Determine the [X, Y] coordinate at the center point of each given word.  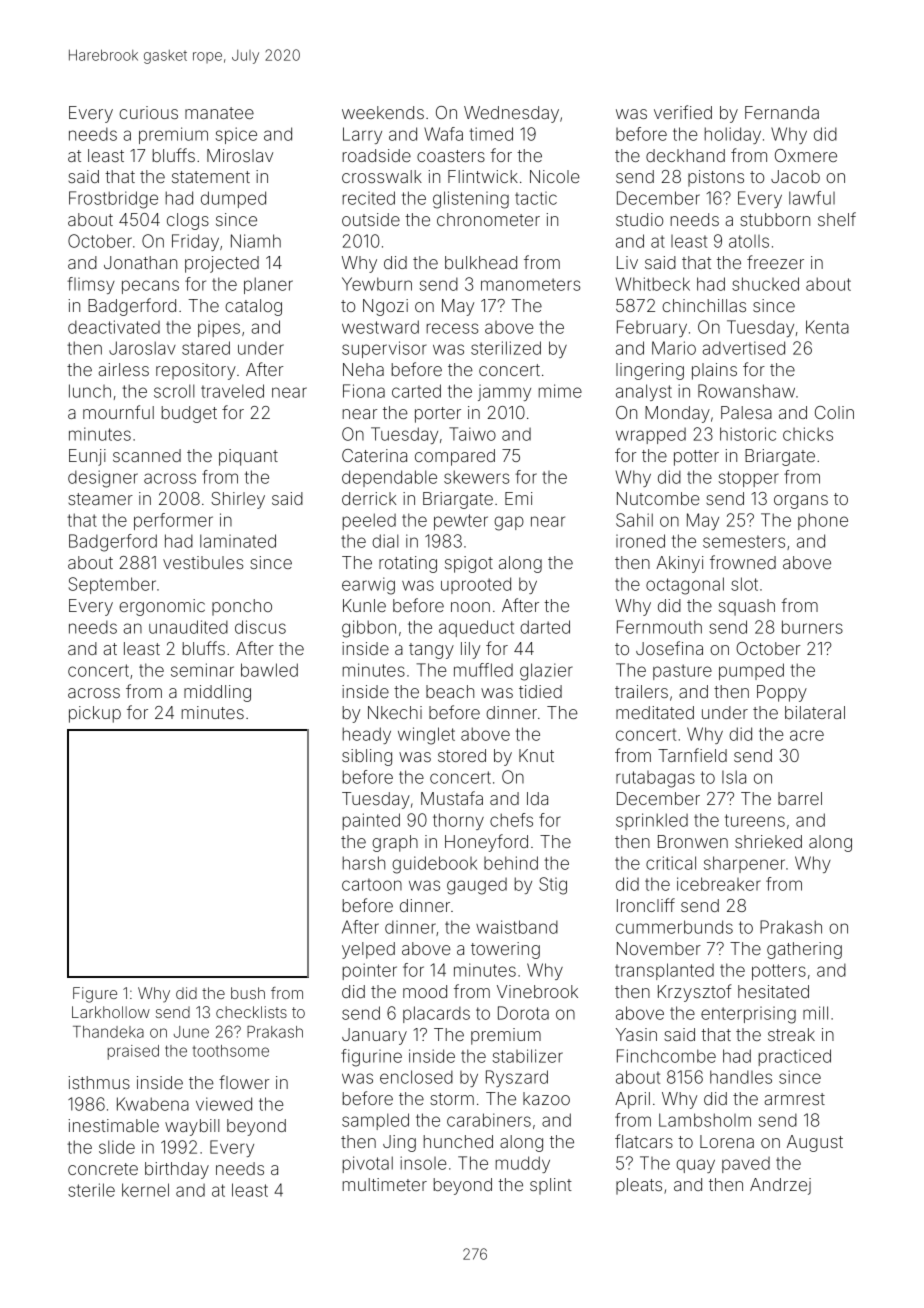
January [374, 1036]
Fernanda [782, 112]
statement [211, 177]
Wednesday [511, 114]
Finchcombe [666, 1056]
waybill [192, 1127]
